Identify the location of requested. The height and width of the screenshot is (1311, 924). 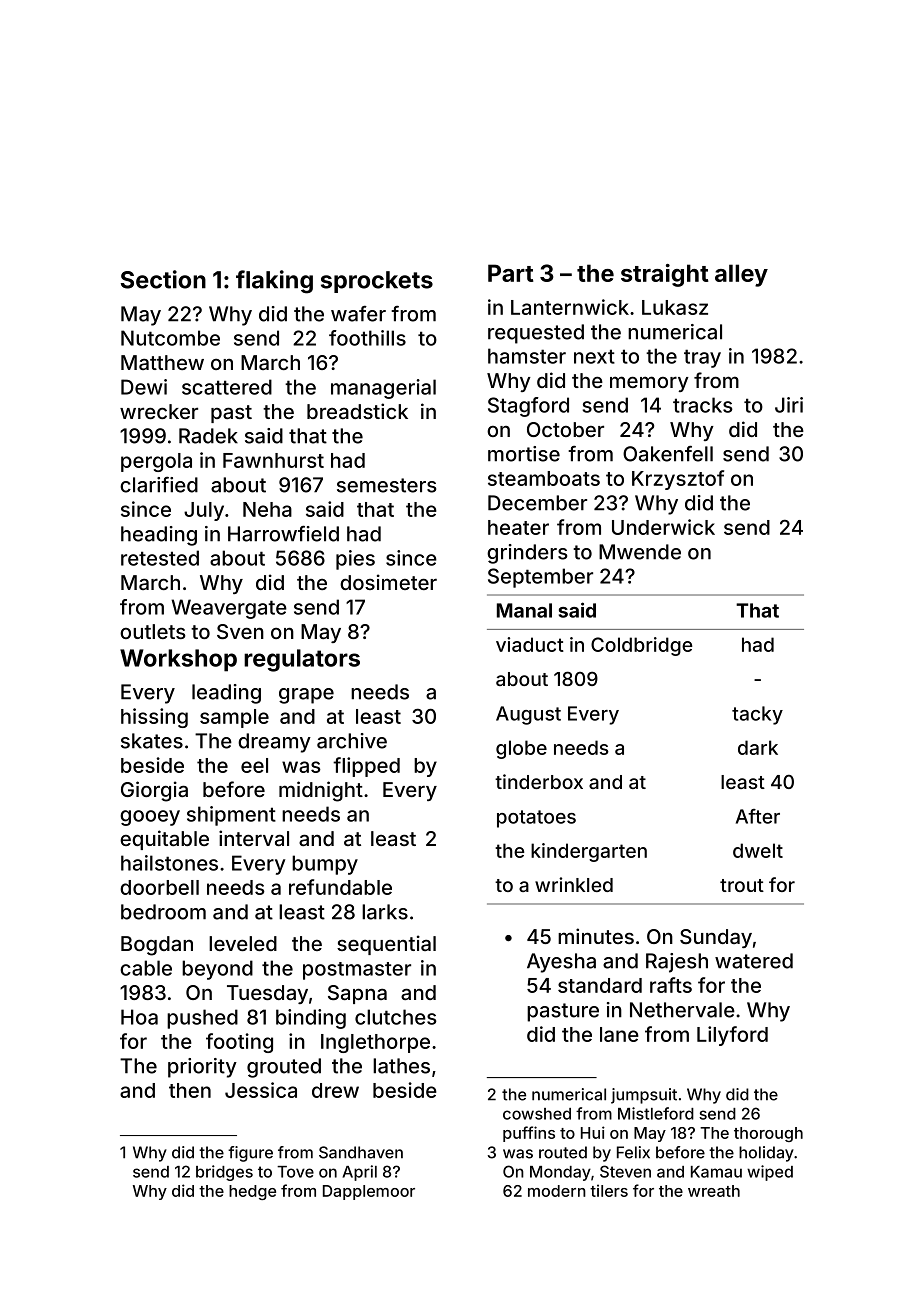
(536, 334).
